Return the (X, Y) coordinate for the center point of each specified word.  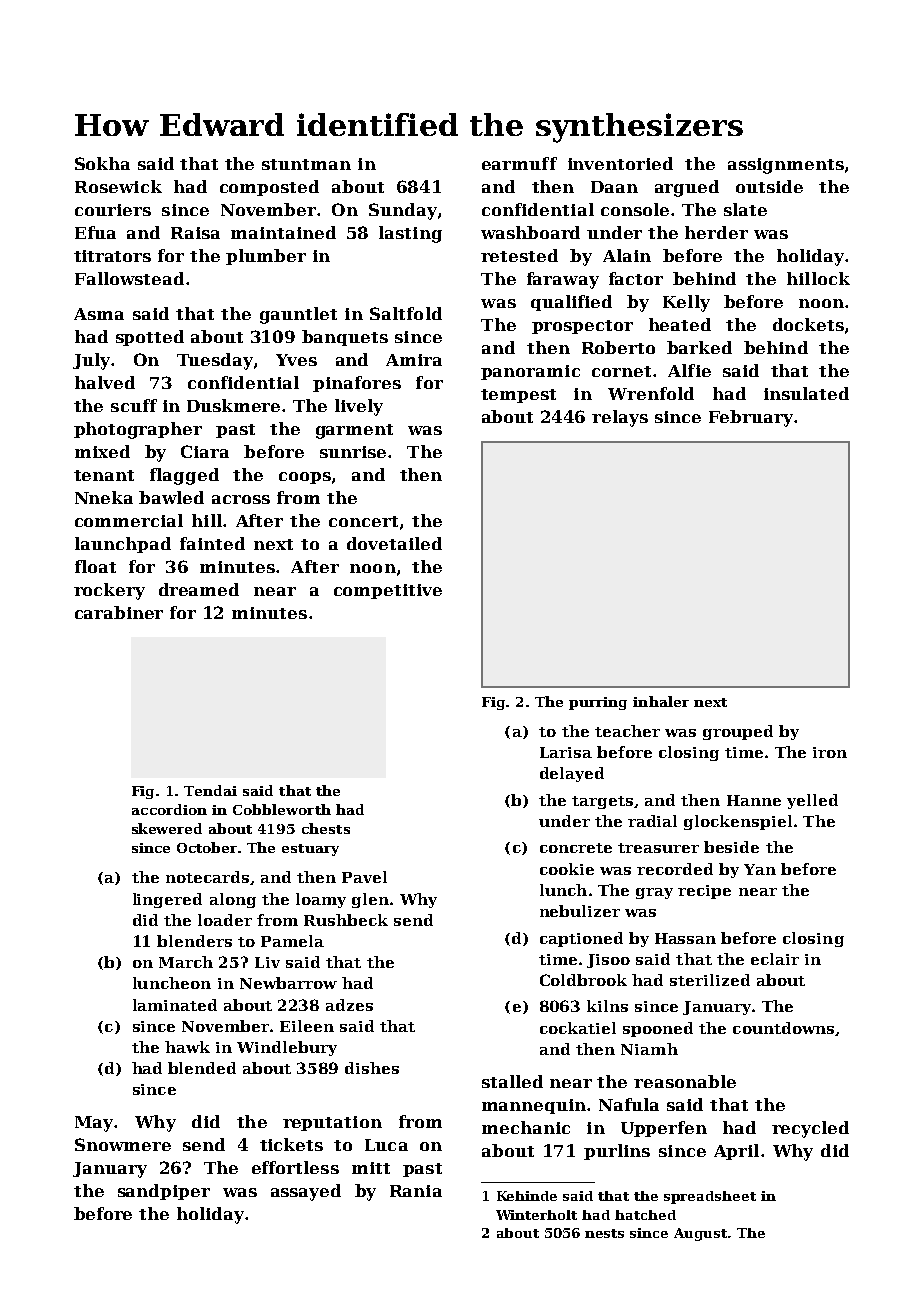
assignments (786, 166)
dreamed (199, 589)
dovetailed (394, 543)
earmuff (519, 163)
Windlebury (287, 1048)
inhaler (661, 701)
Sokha (102, 163)
